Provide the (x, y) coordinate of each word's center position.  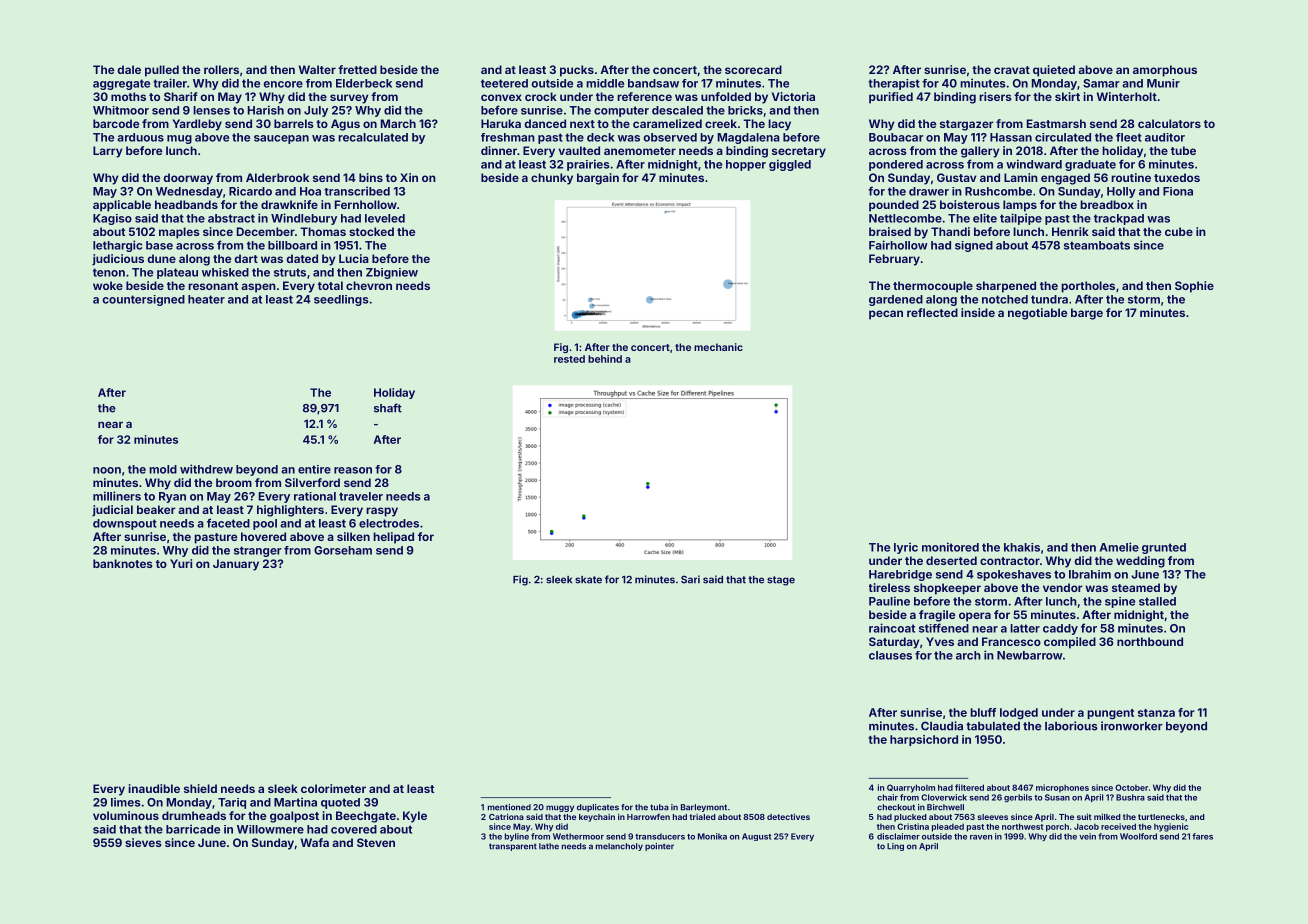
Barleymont (704, 808)
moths (128, 96)
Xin (409, 177)
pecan (886, 315)
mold (163, 469)
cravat (1012, 70)
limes (126, 802)
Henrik (1070, 231)
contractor (1010, 561)
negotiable (1037, 314)
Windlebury (304, 219)
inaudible (154, 788)
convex (501, 97)
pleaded (948, 827)
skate (588, 580)
